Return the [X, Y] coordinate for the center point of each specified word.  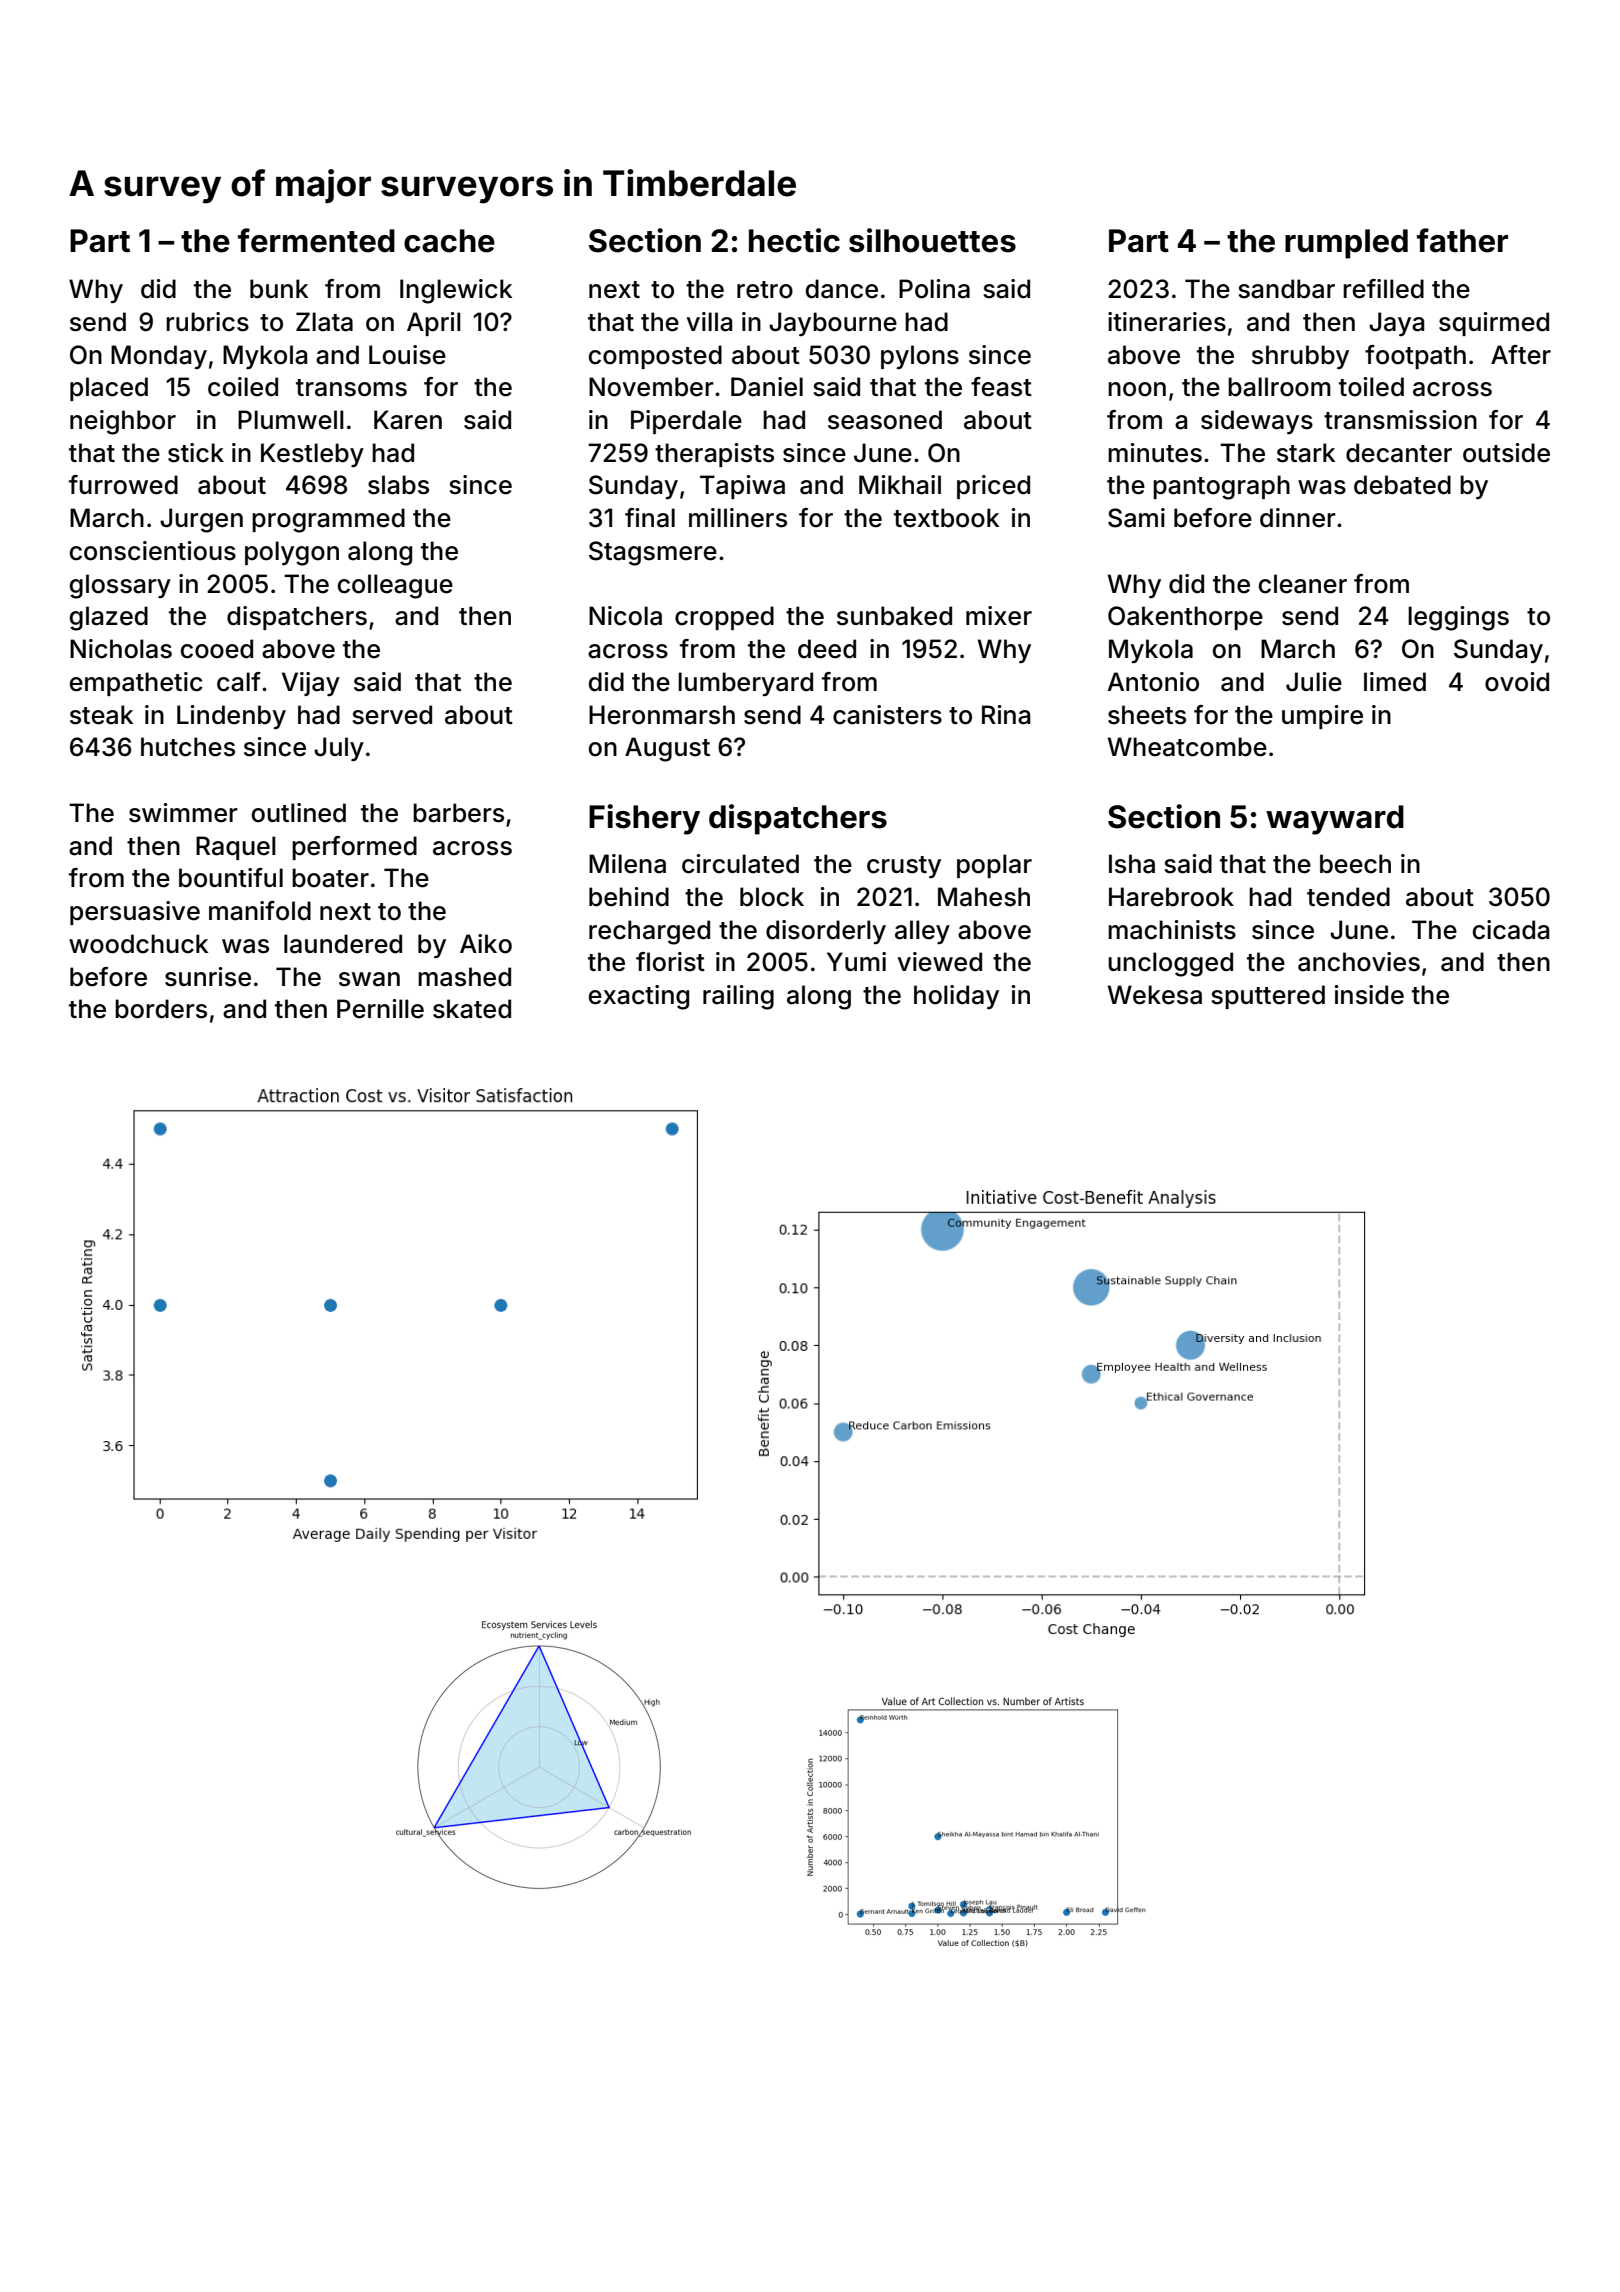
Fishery [644, 819]
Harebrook [1171, 897]
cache [449, 241]
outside [1506, 453]
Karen [408, 420]
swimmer [183, 813]
